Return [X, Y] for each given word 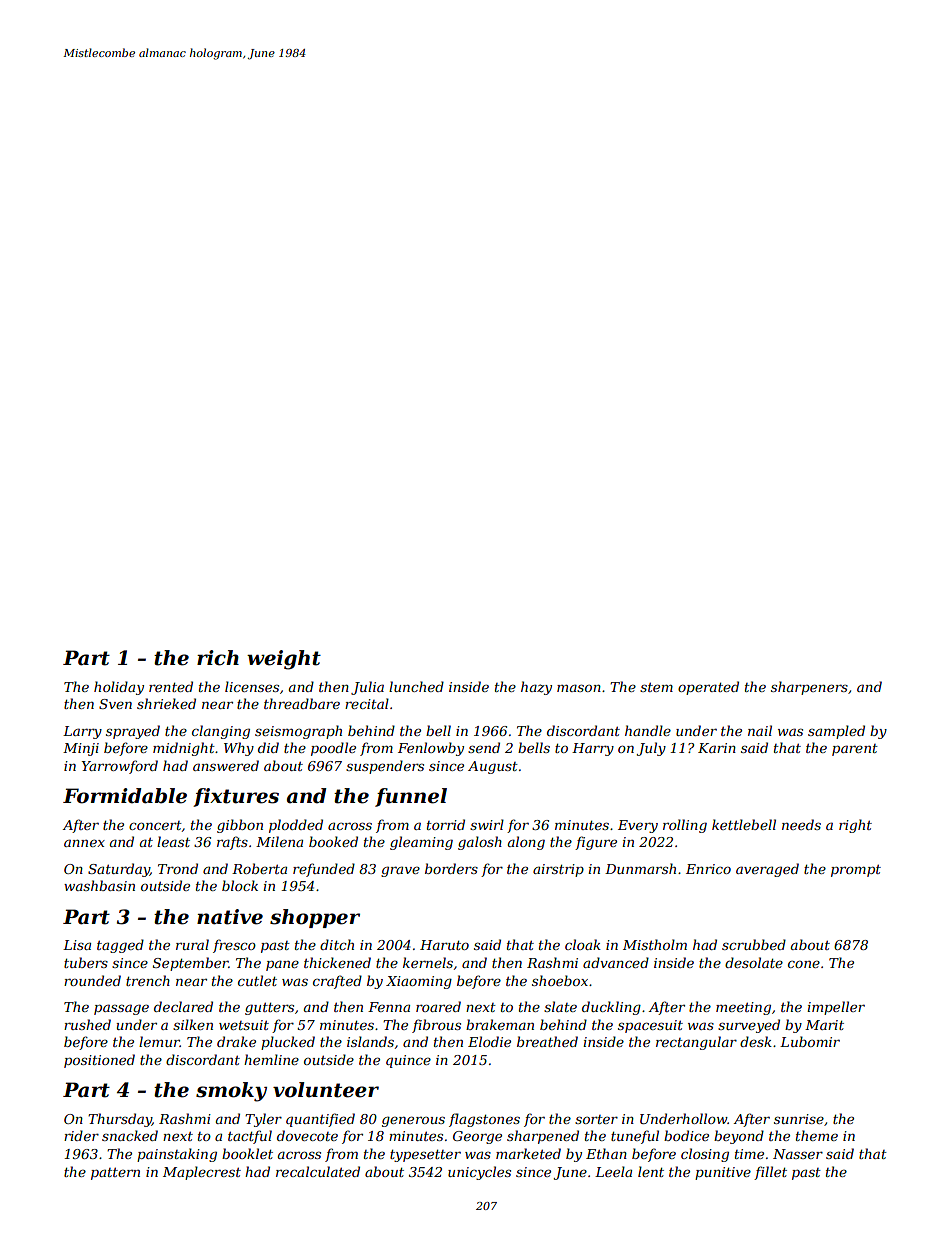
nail [760, 730]
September [191, 964]
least [173, 841]
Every [638, 826]
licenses [252, 686]
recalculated [318, 1171]
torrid [446, 824]
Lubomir [810, 1041]
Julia [367, 688]
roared [438, 1006]
